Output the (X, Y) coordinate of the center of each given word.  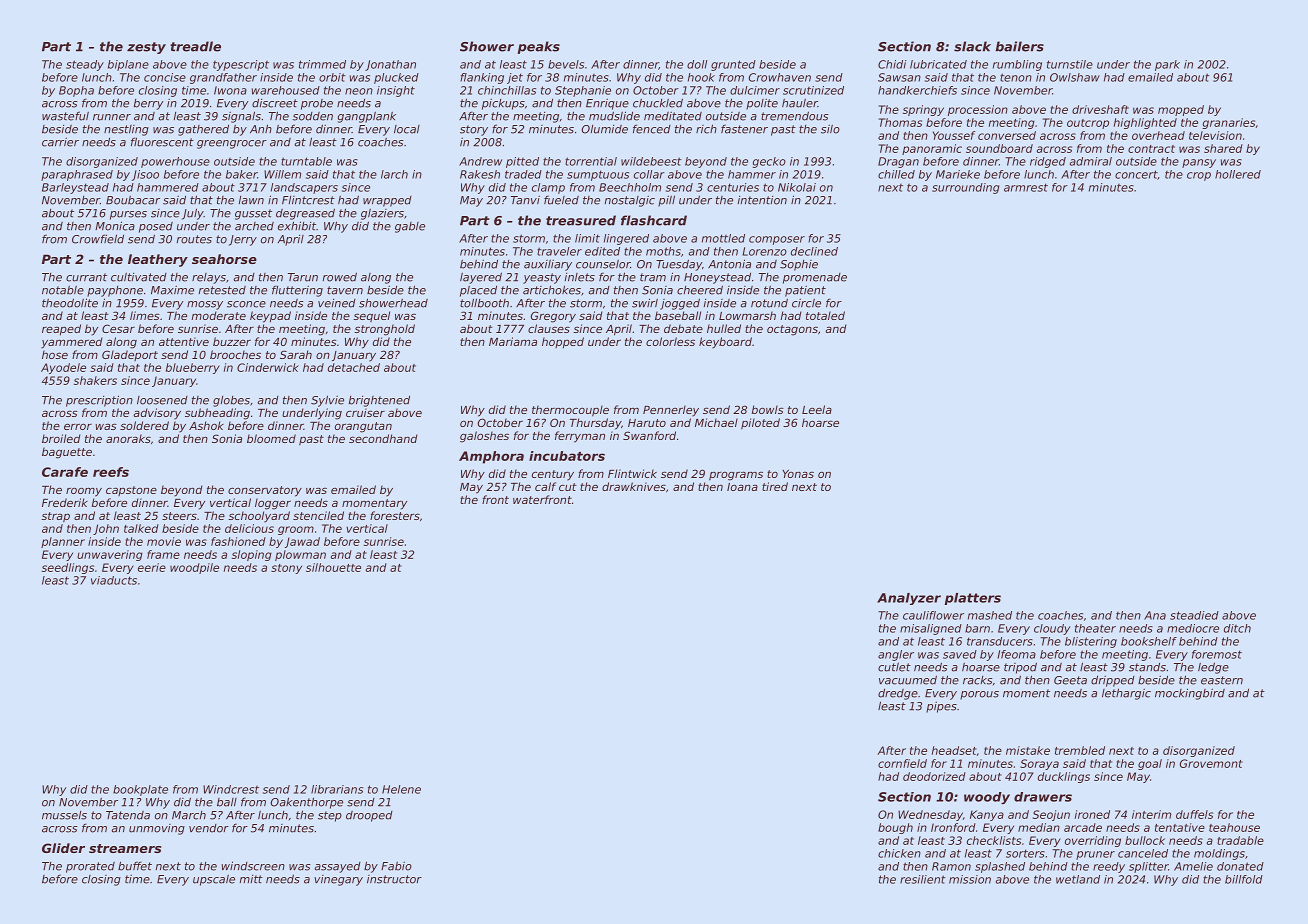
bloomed (271, 438)
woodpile (194, 568)
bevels (566, 64)
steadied (1194, 615)
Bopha (76, 91)
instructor (394, 879)
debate (683, 328)
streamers (125, 848)
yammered (71, 343)
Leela (817, 409)
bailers (1020, 46)
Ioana (742, 487)
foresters (395, 515)
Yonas (798, 474)
